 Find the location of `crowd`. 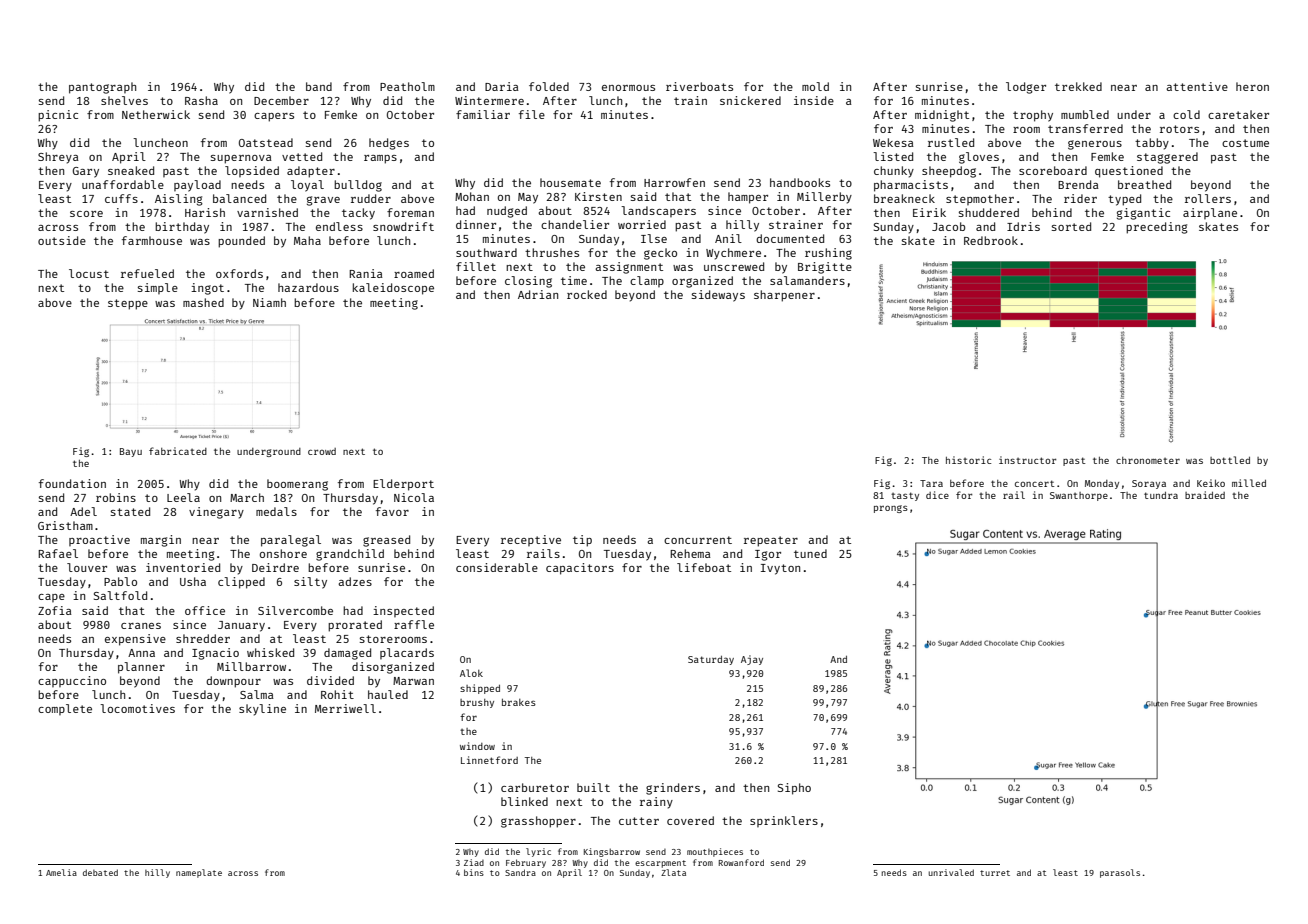

crowd is located at coordinates (322, 451).
